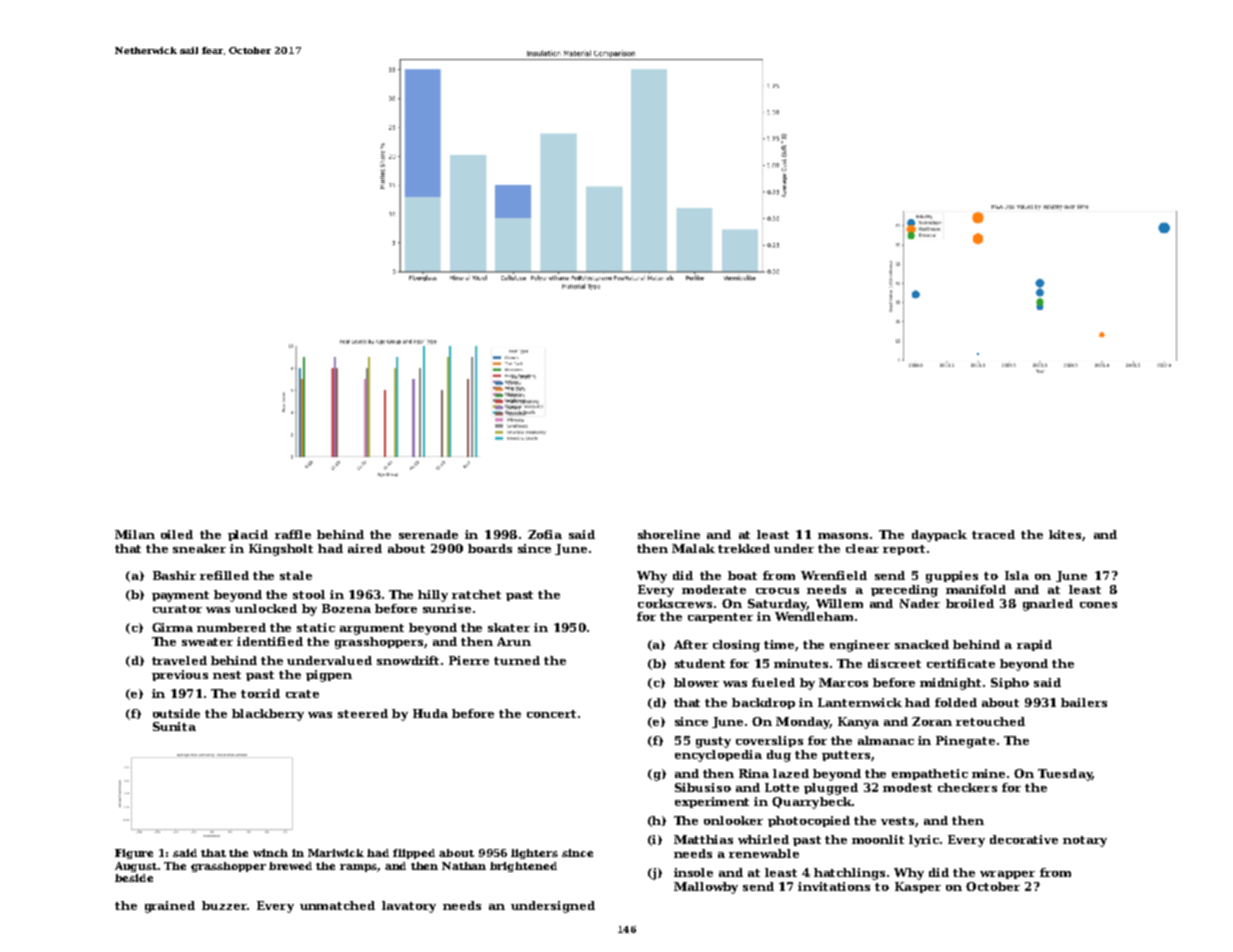  I want to click on manifold, so click(976, 589).
